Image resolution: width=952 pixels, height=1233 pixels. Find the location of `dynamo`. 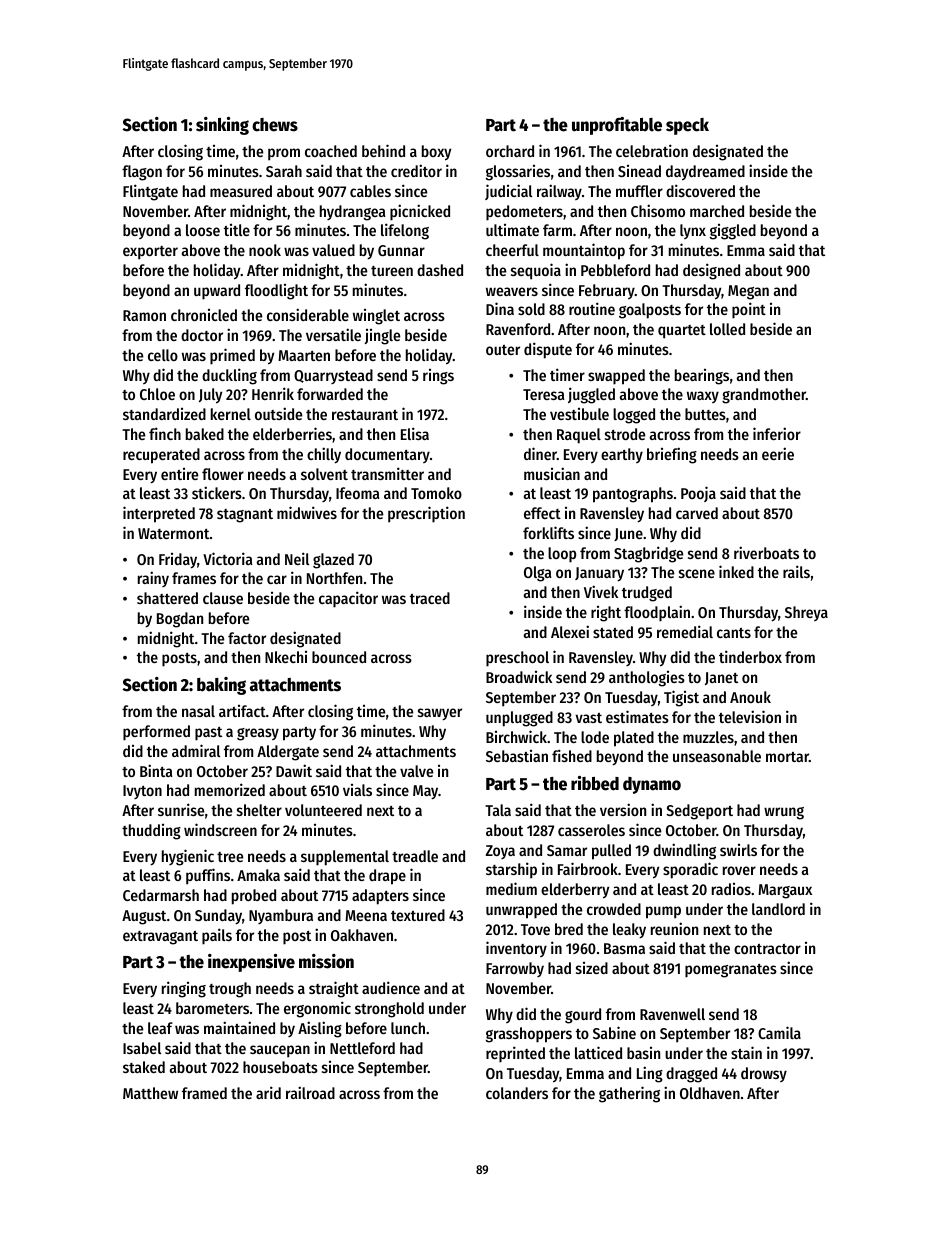

dynamo is located at coordinates (652, 785).
